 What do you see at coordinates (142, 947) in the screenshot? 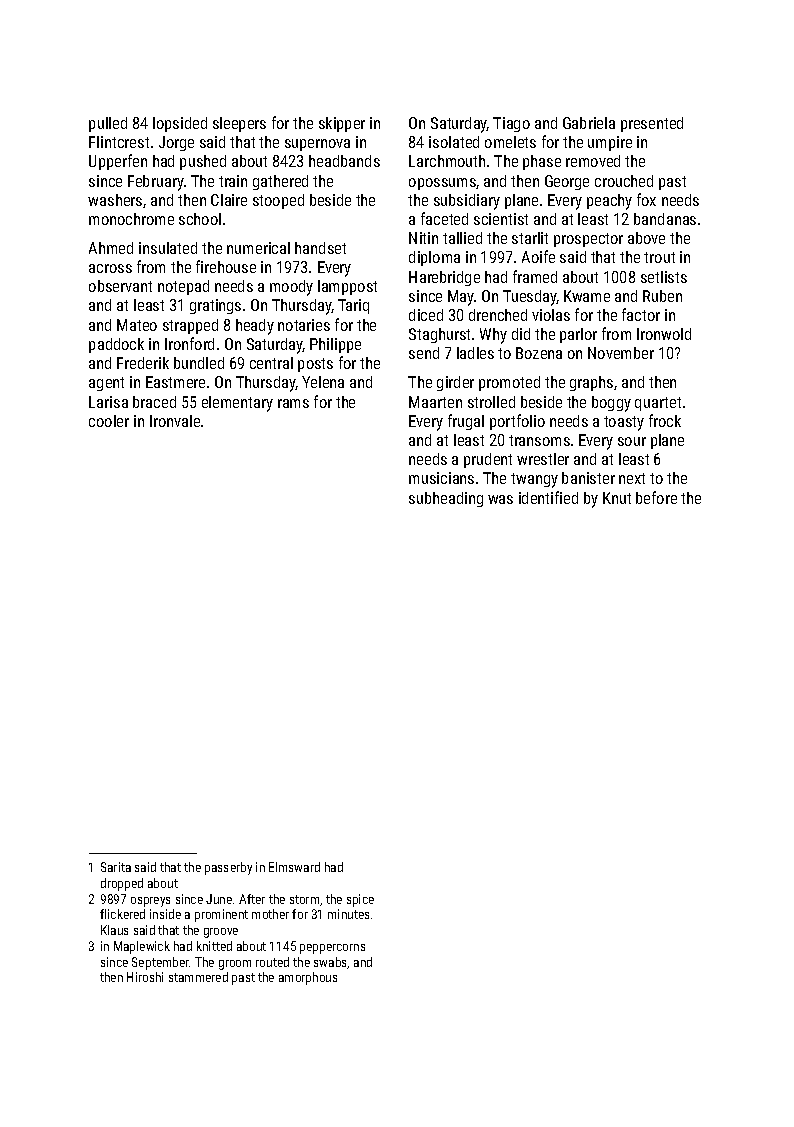
I see `Maplewick` at bounding box center [142, 947].
